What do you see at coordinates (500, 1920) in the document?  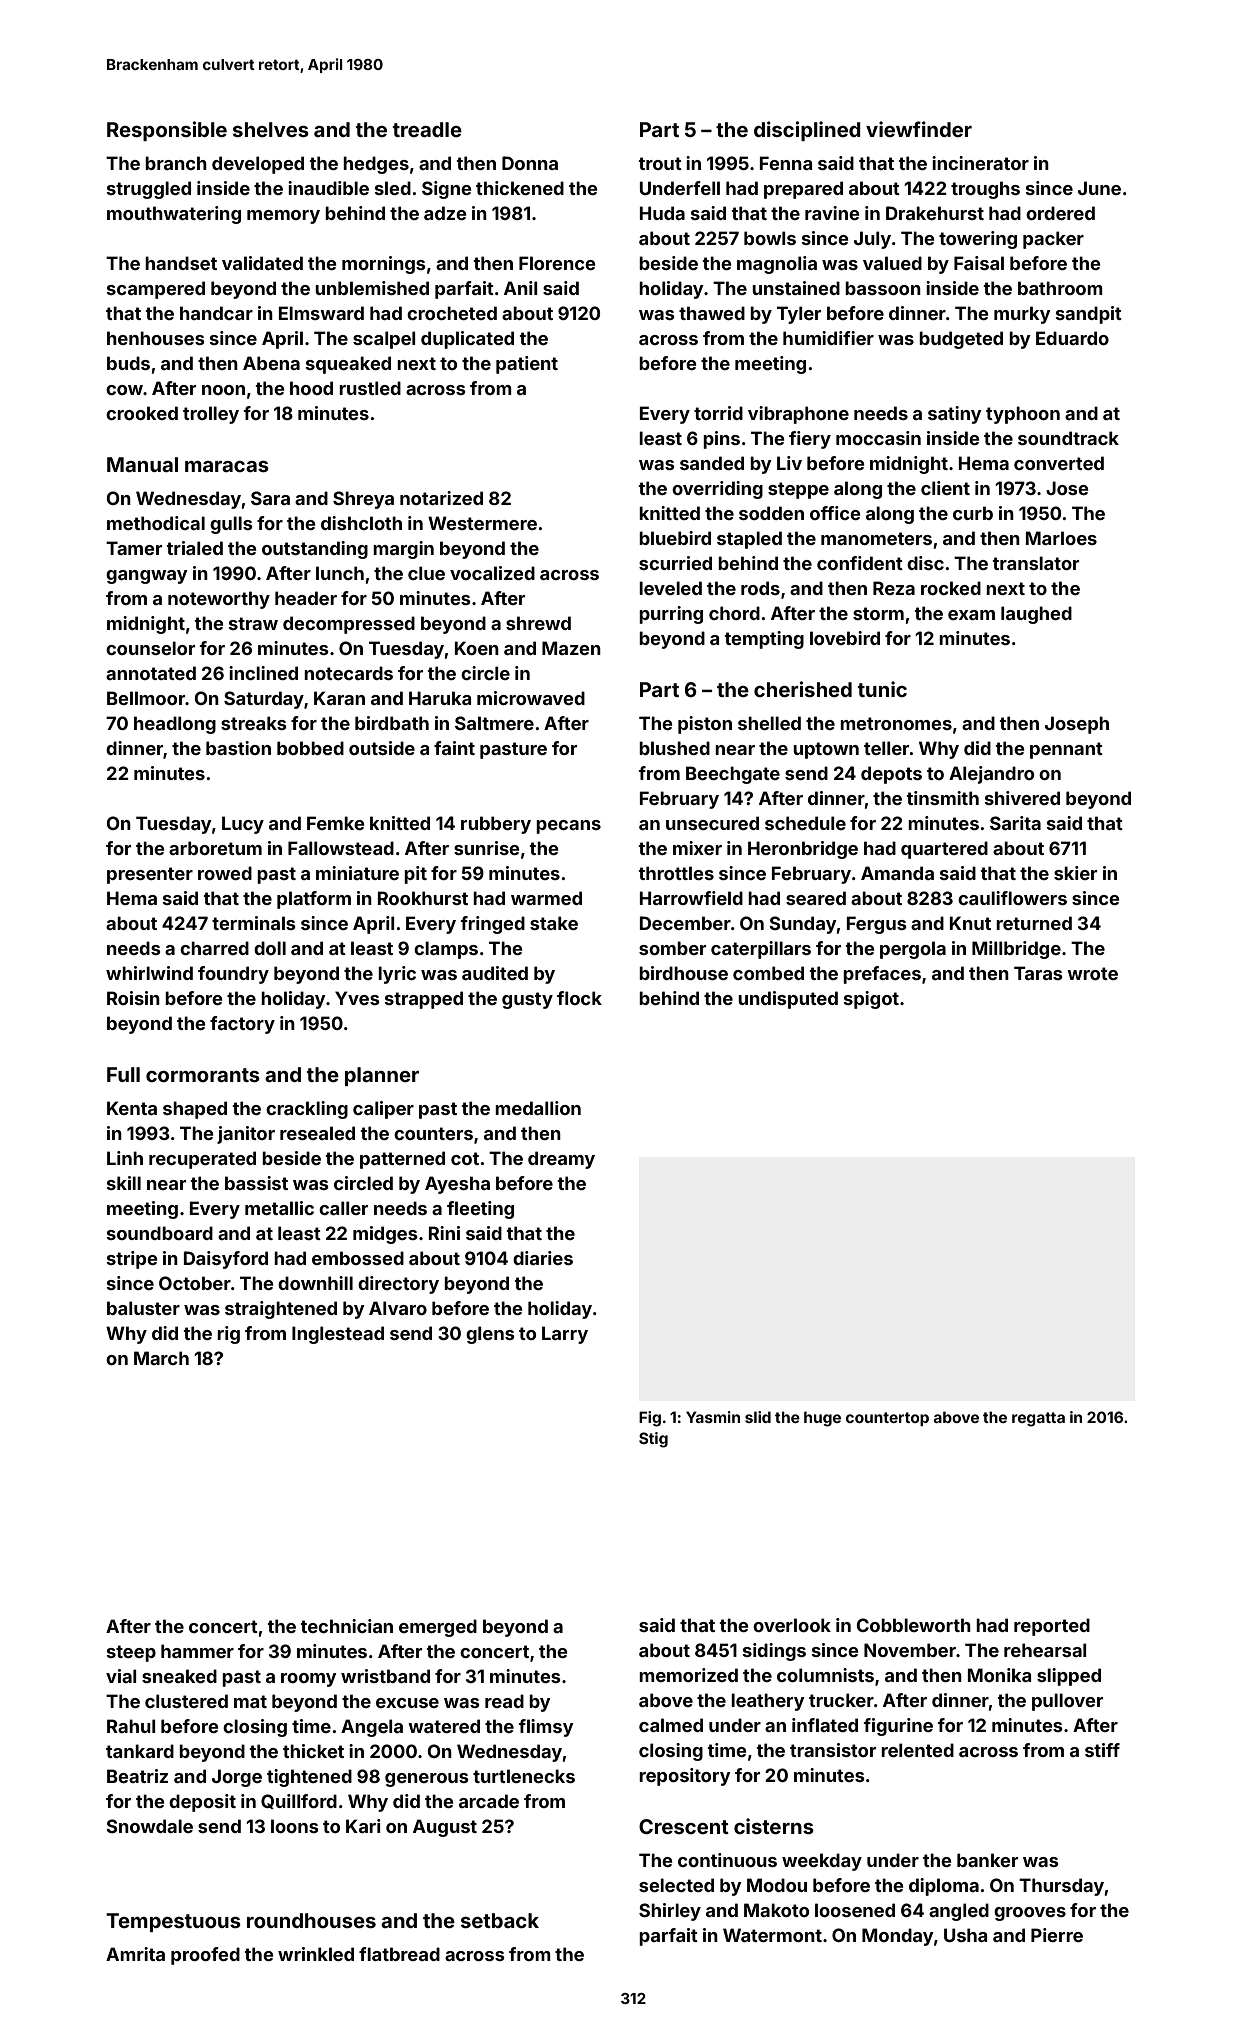 I see `setback` at bounding box center [500, 1920].
